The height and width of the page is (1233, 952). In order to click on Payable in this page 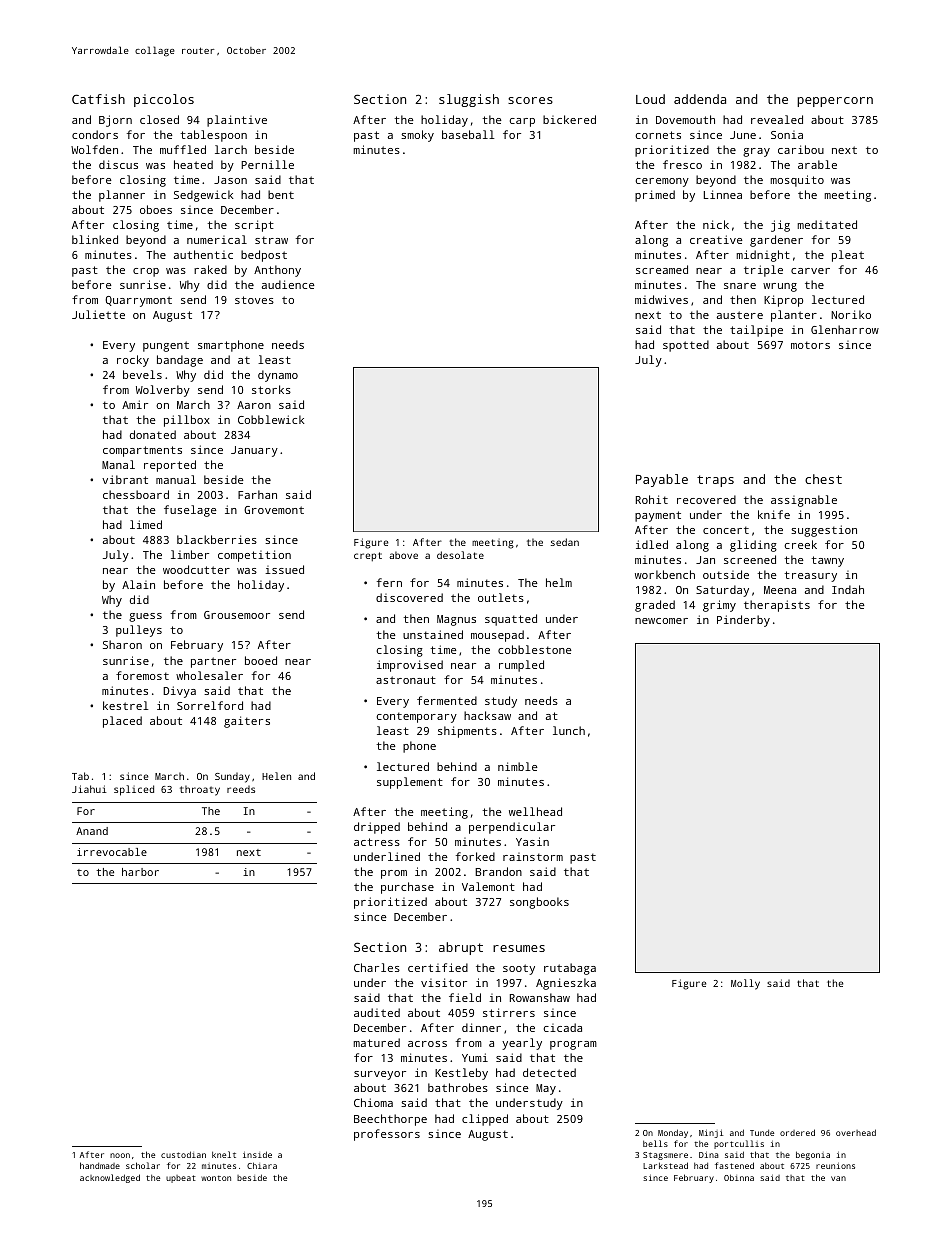, I will do `click(662, 480)`.
